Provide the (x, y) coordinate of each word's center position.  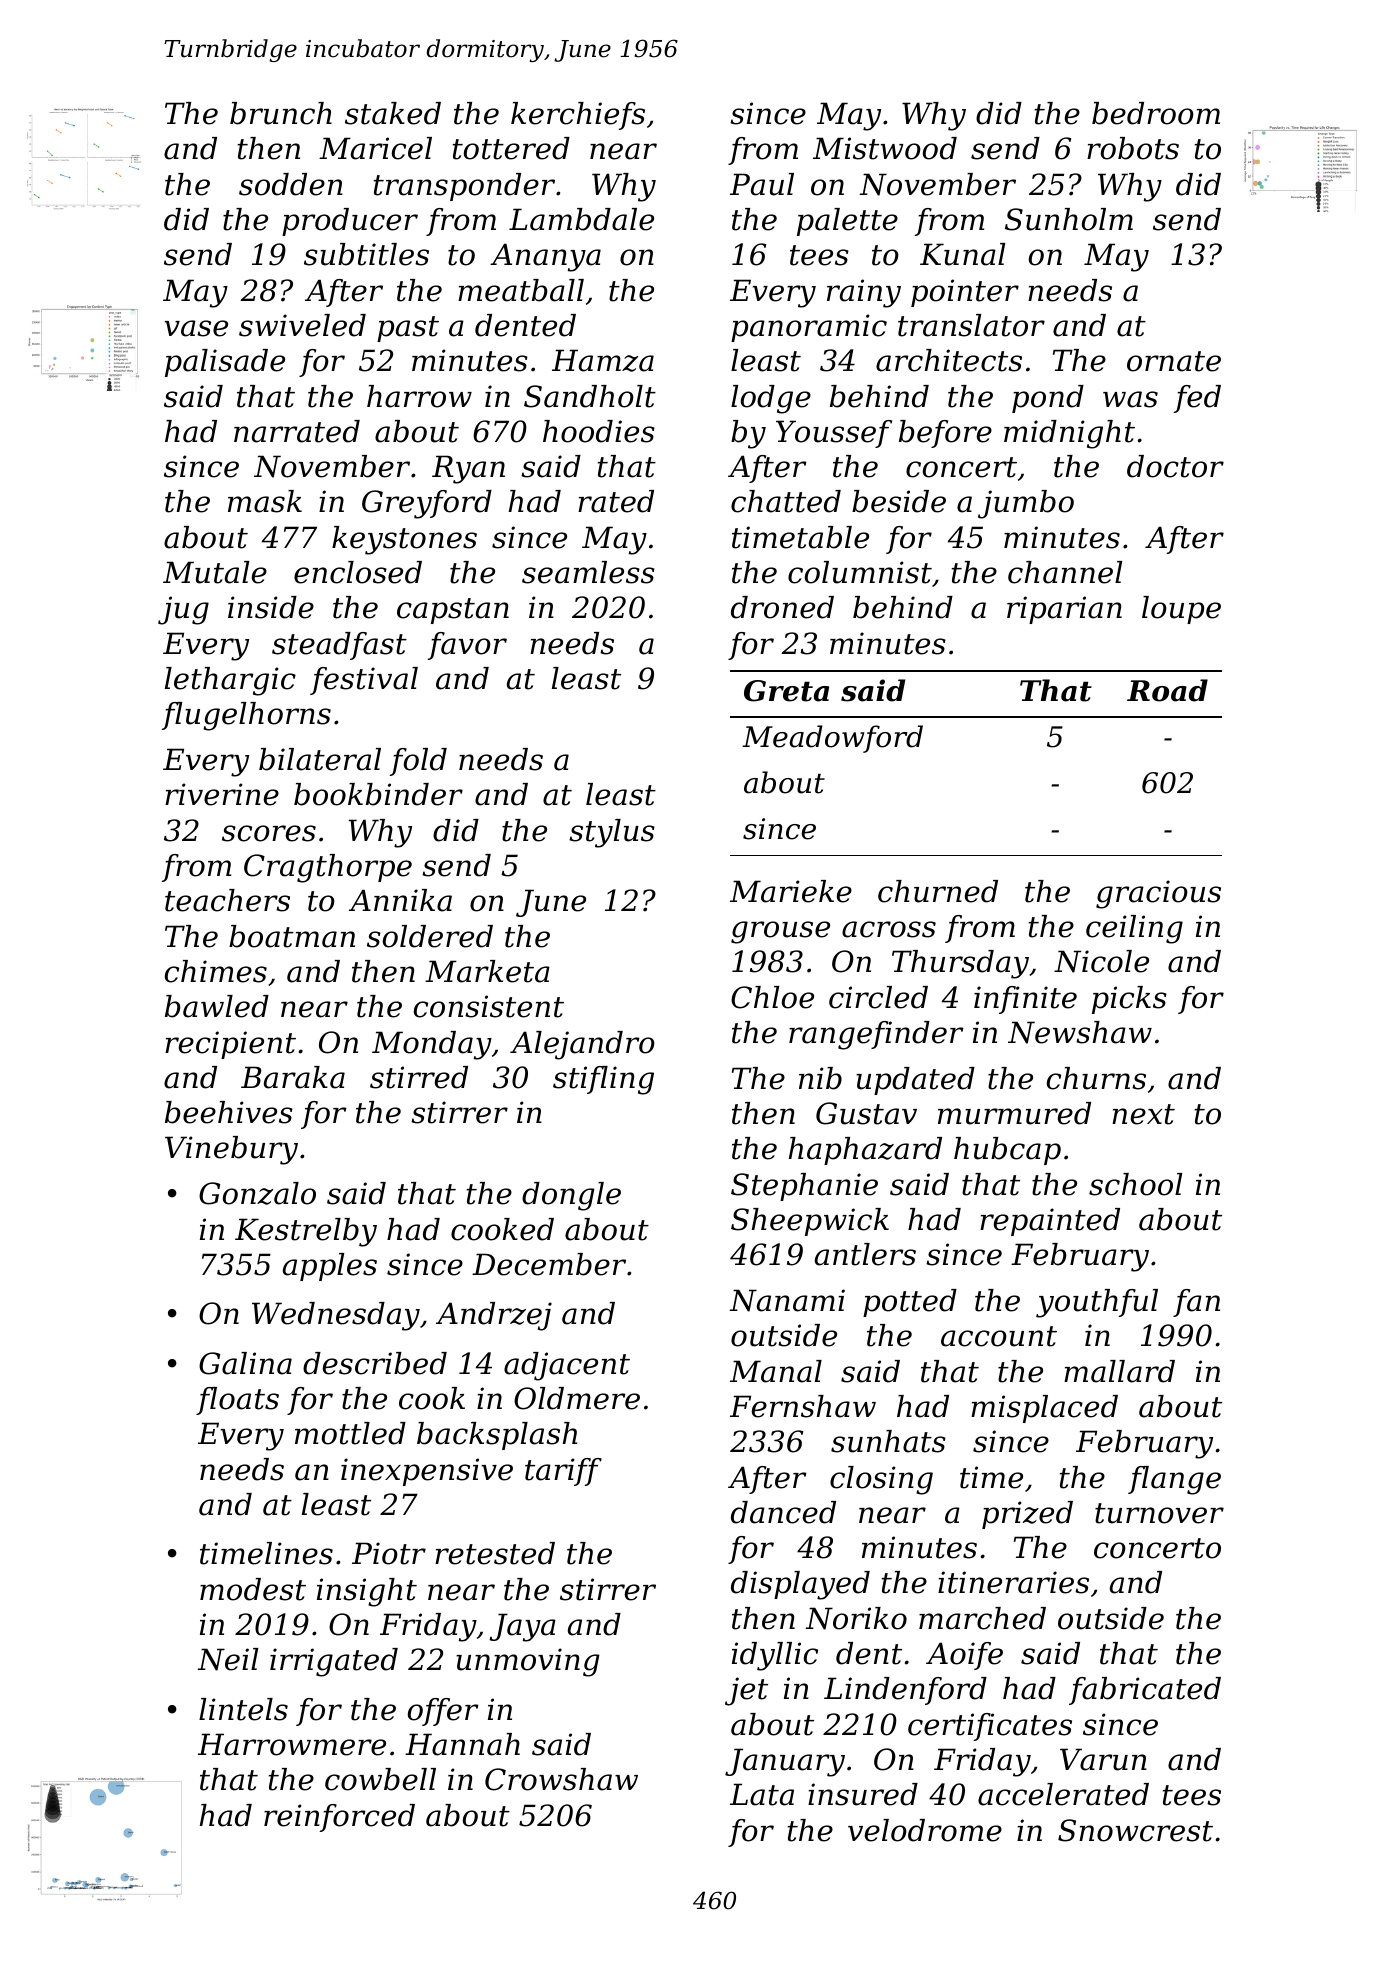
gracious (1158, 894)
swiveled (302, 325)
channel (1065, 572)
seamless (588, 572)
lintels (243, 1709)
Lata (762, 1794)
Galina (245, 1363)
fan (1196, 1303)
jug (183, 610)
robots (1133, 148)
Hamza (603, 360)
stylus (612, 833)
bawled (217, 1006)
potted (910, 1303)
